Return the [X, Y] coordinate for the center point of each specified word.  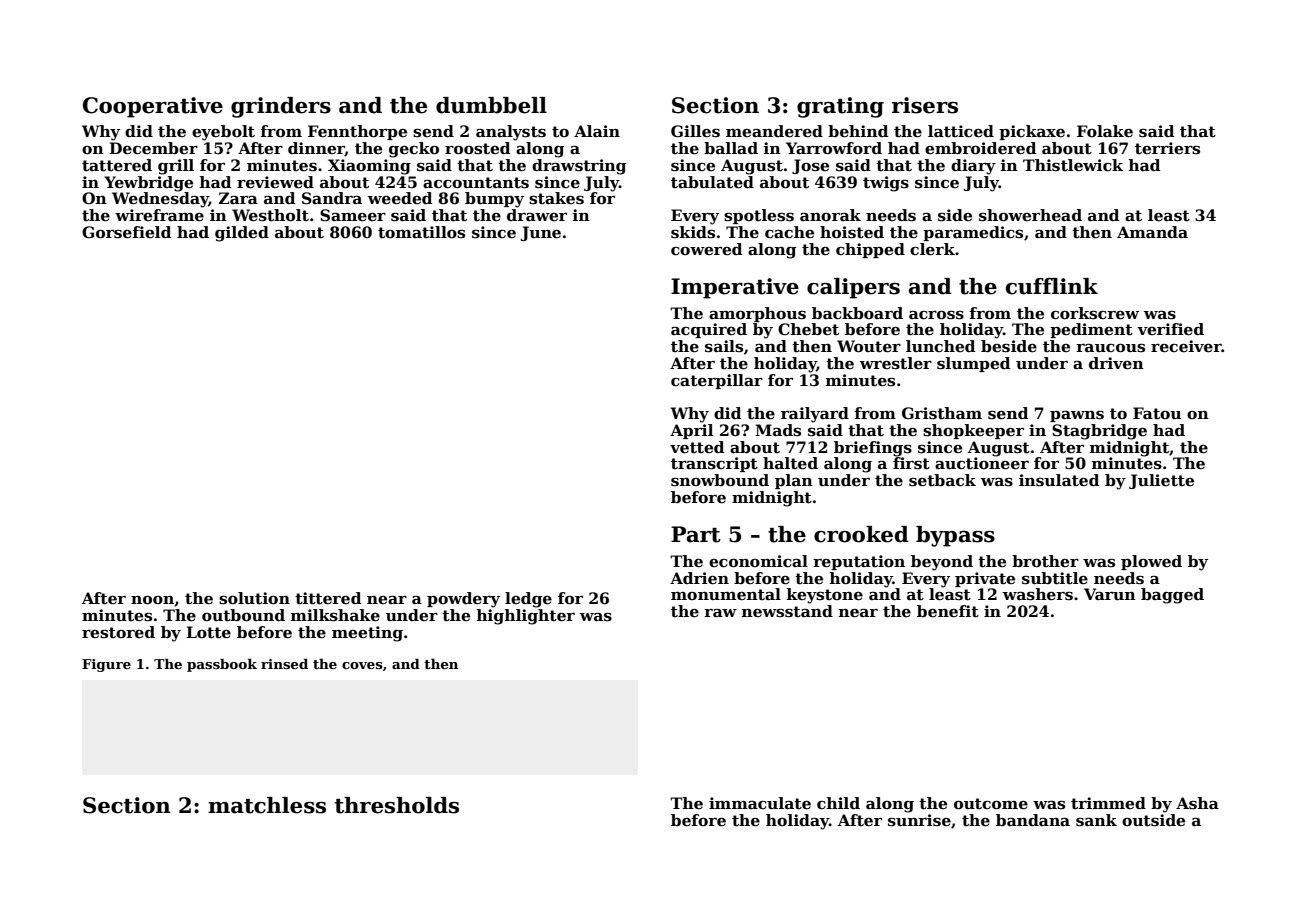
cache [789, 232]
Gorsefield [127, 232]
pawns [1077, 416]
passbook [222, 665]
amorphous [757, 314]
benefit [948, 611]
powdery [463, 600]
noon [152, 600]
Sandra [332, 198]
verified [1170, 329]
